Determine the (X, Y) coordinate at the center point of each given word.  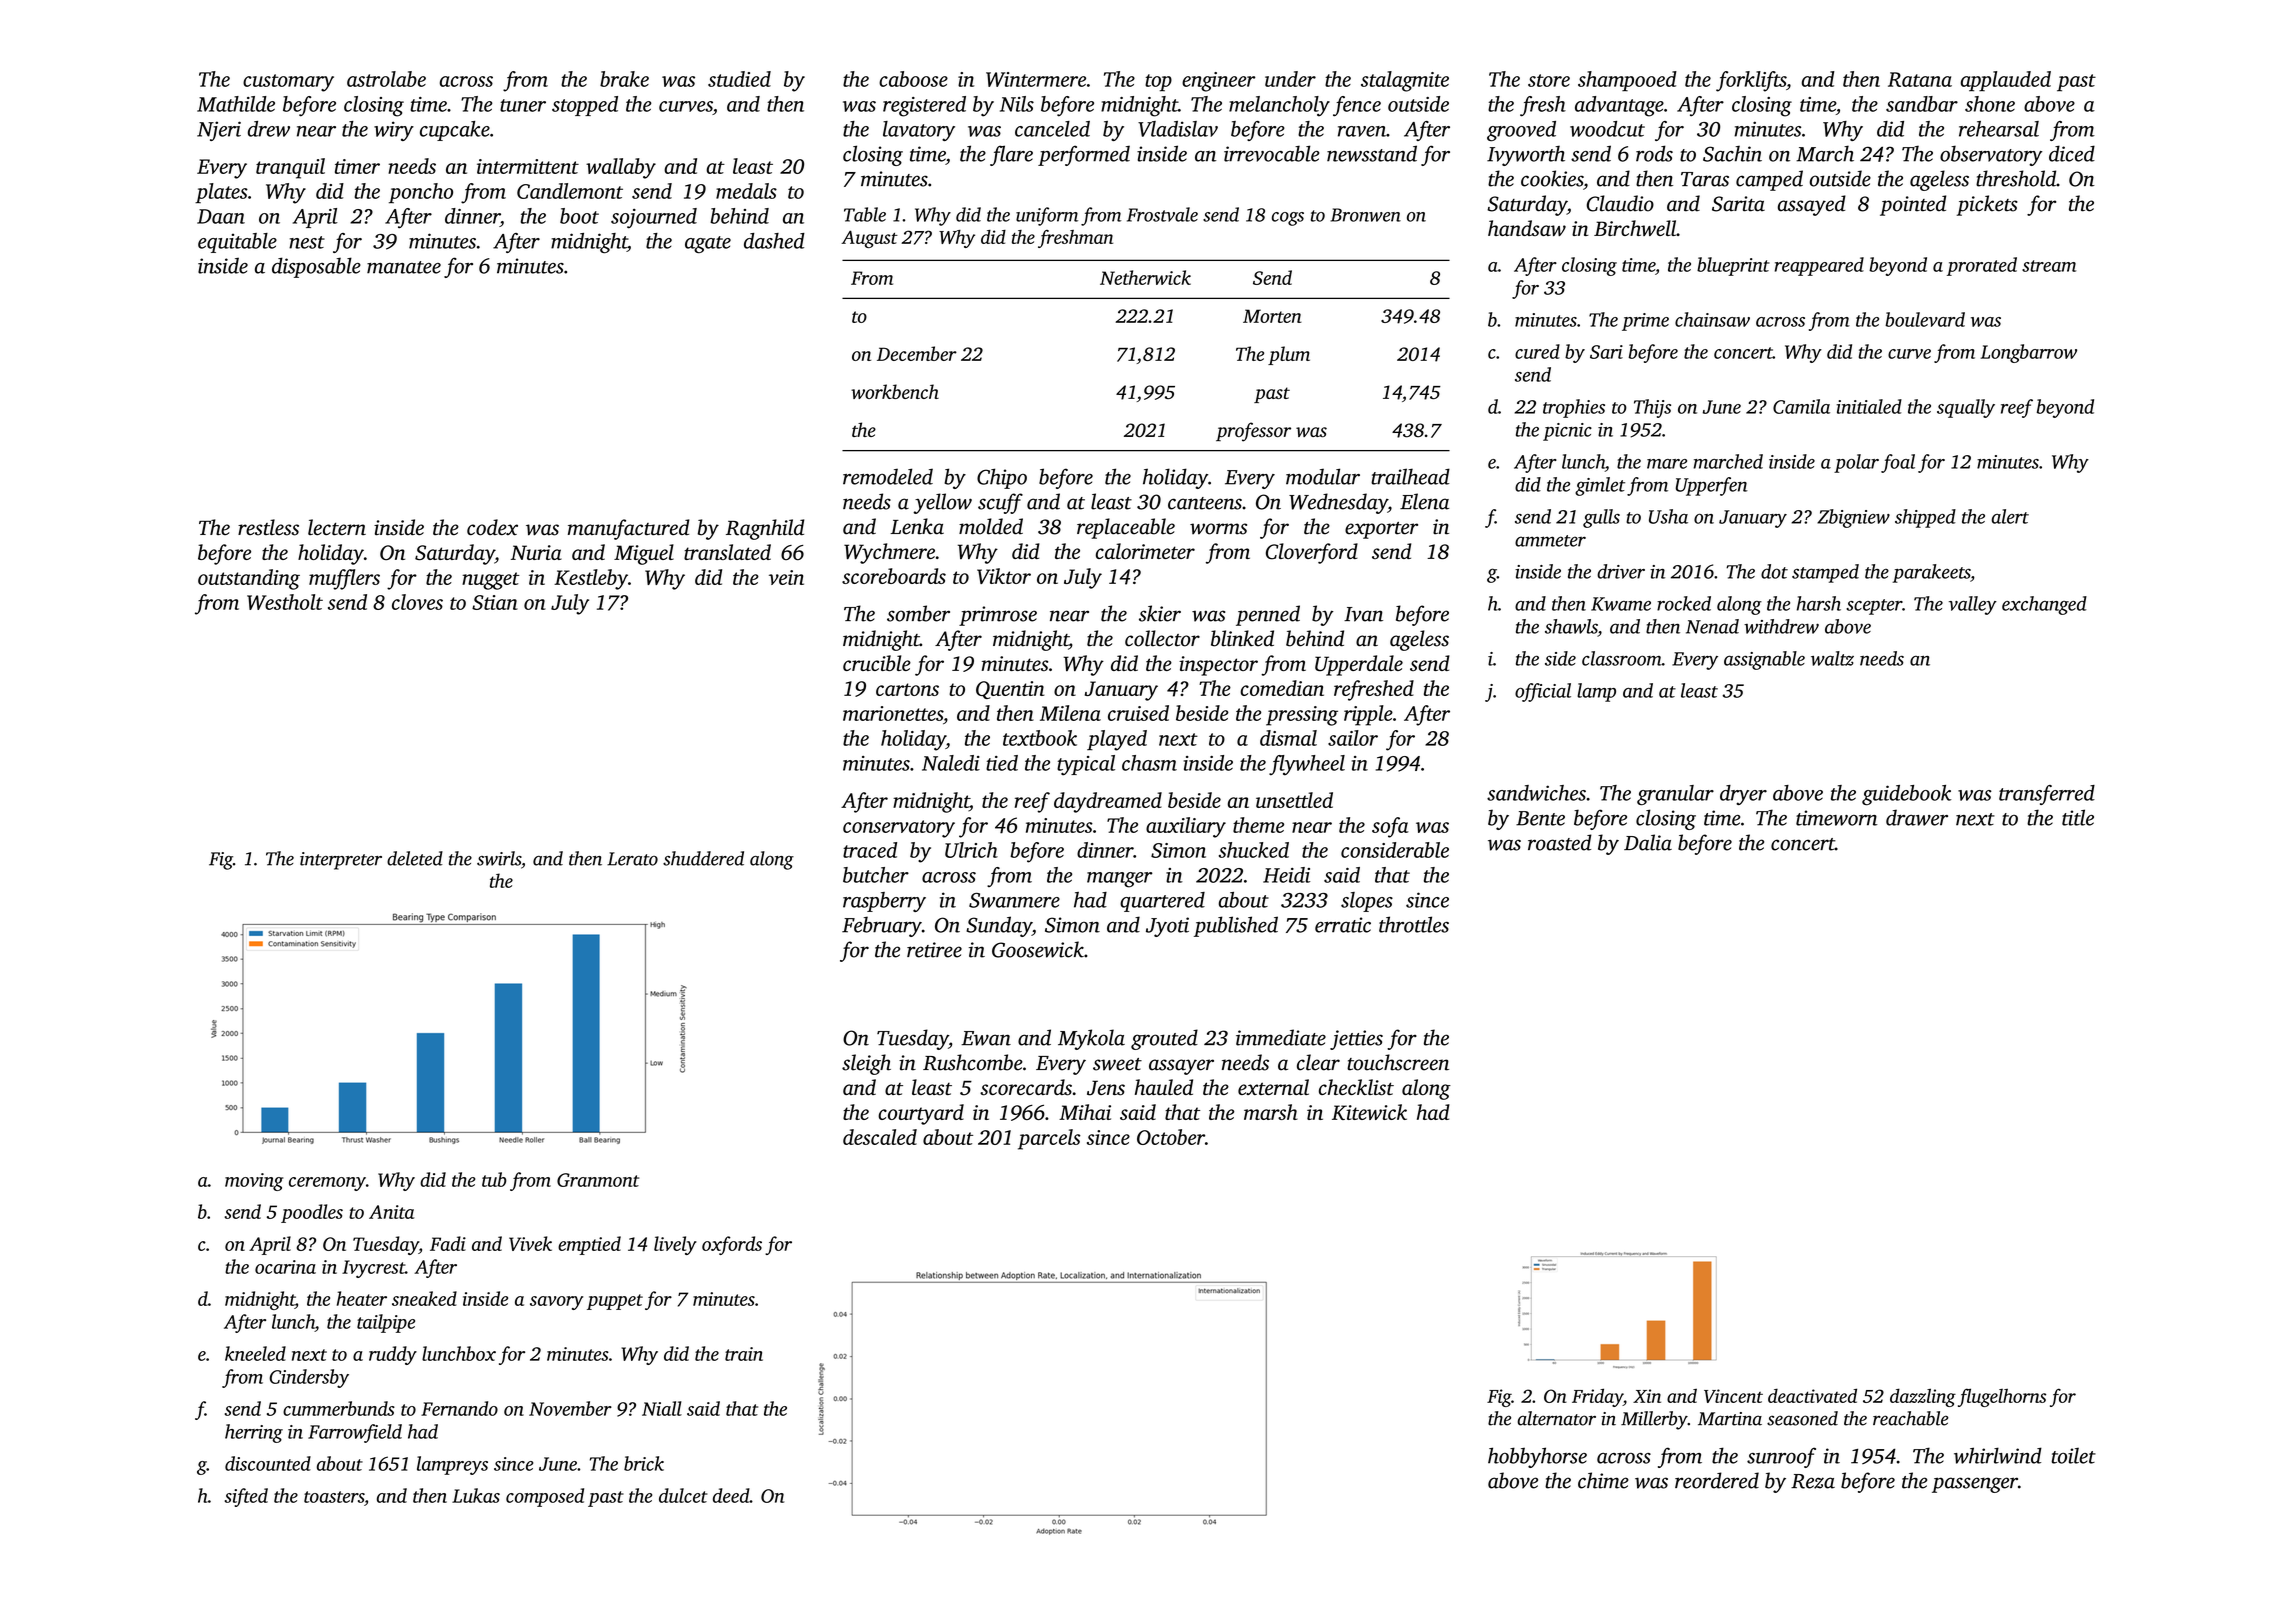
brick (644, 1463)
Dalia (1648, 842)
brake (624, 79)
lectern (337, 527)
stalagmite (1405, 81)
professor (1253, 432)
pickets (1987, 205)
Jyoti (1167, 927)
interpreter (341, 861)
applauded (2006, 81)
